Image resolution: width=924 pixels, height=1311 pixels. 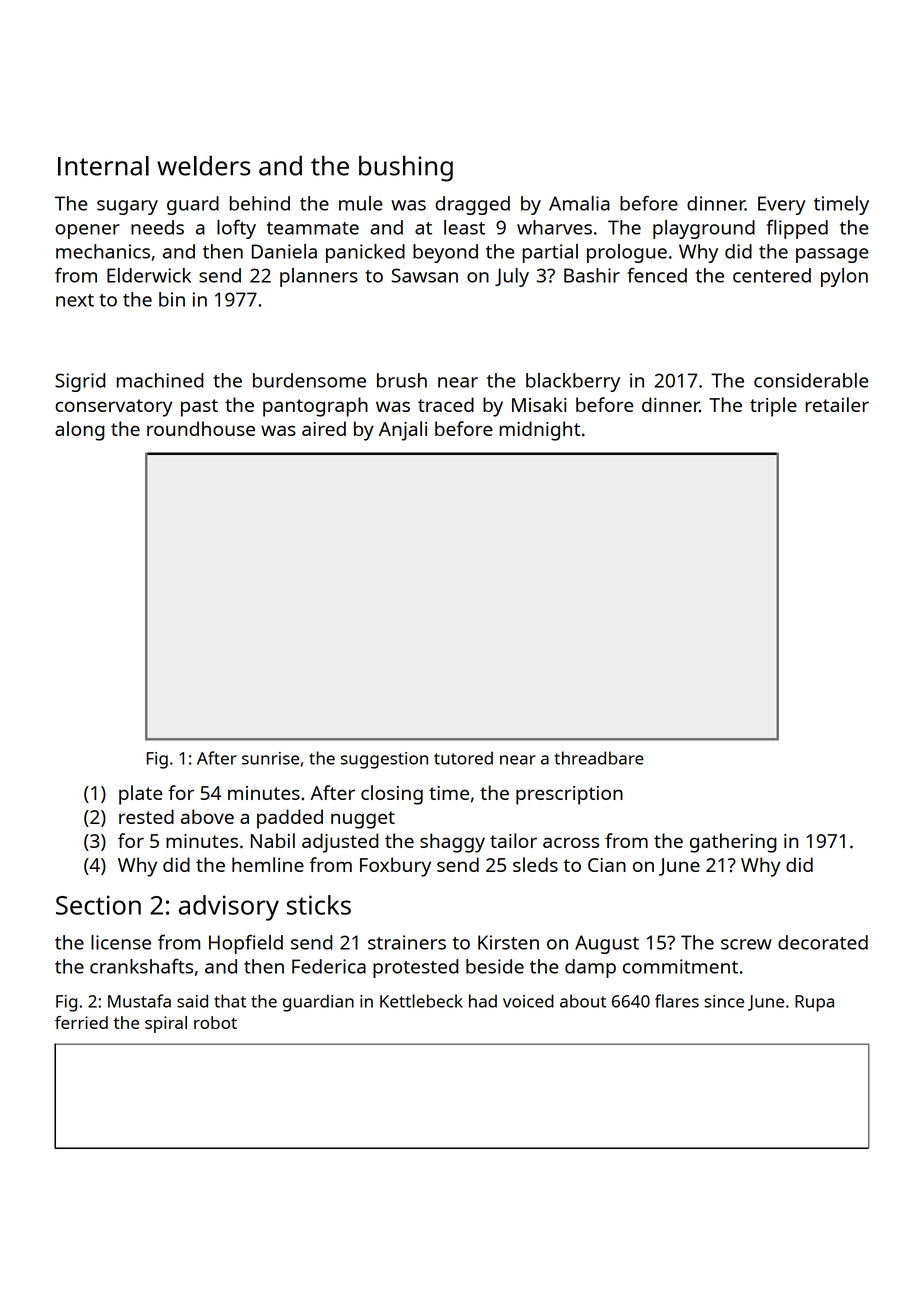 I want to click on bushing, so click(x=406, y=168).
